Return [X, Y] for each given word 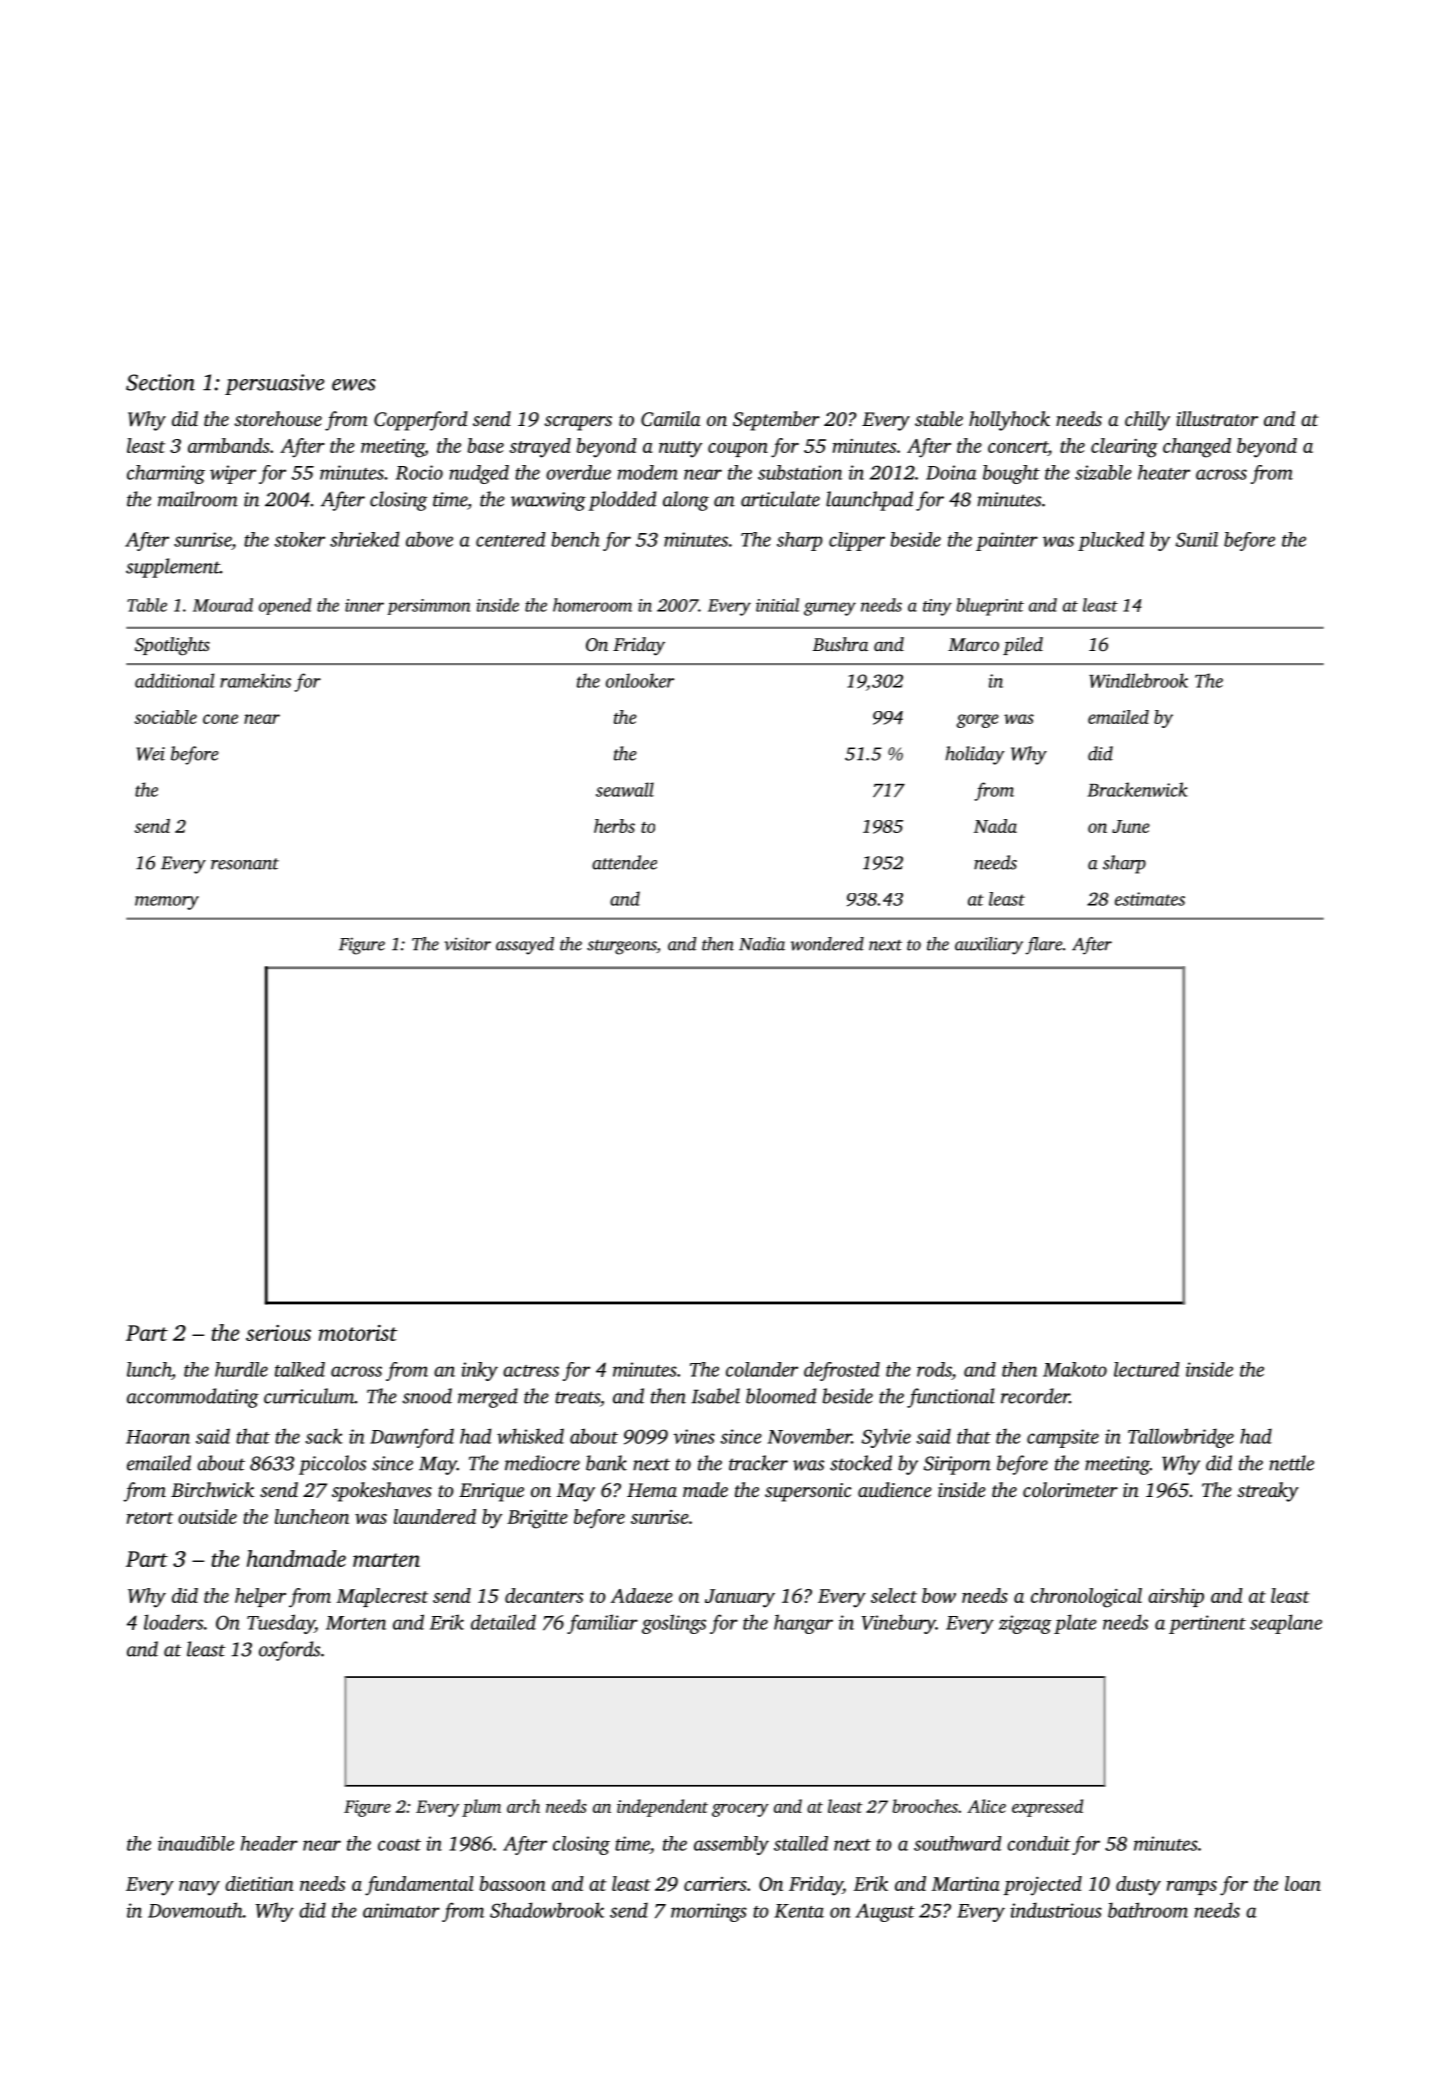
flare [1043, 946]
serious [278, 1333]
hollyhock [1009, 421]
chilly [1147, 421]
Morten [356, 1623]
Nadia [762, 944]
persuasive [275, 384]
